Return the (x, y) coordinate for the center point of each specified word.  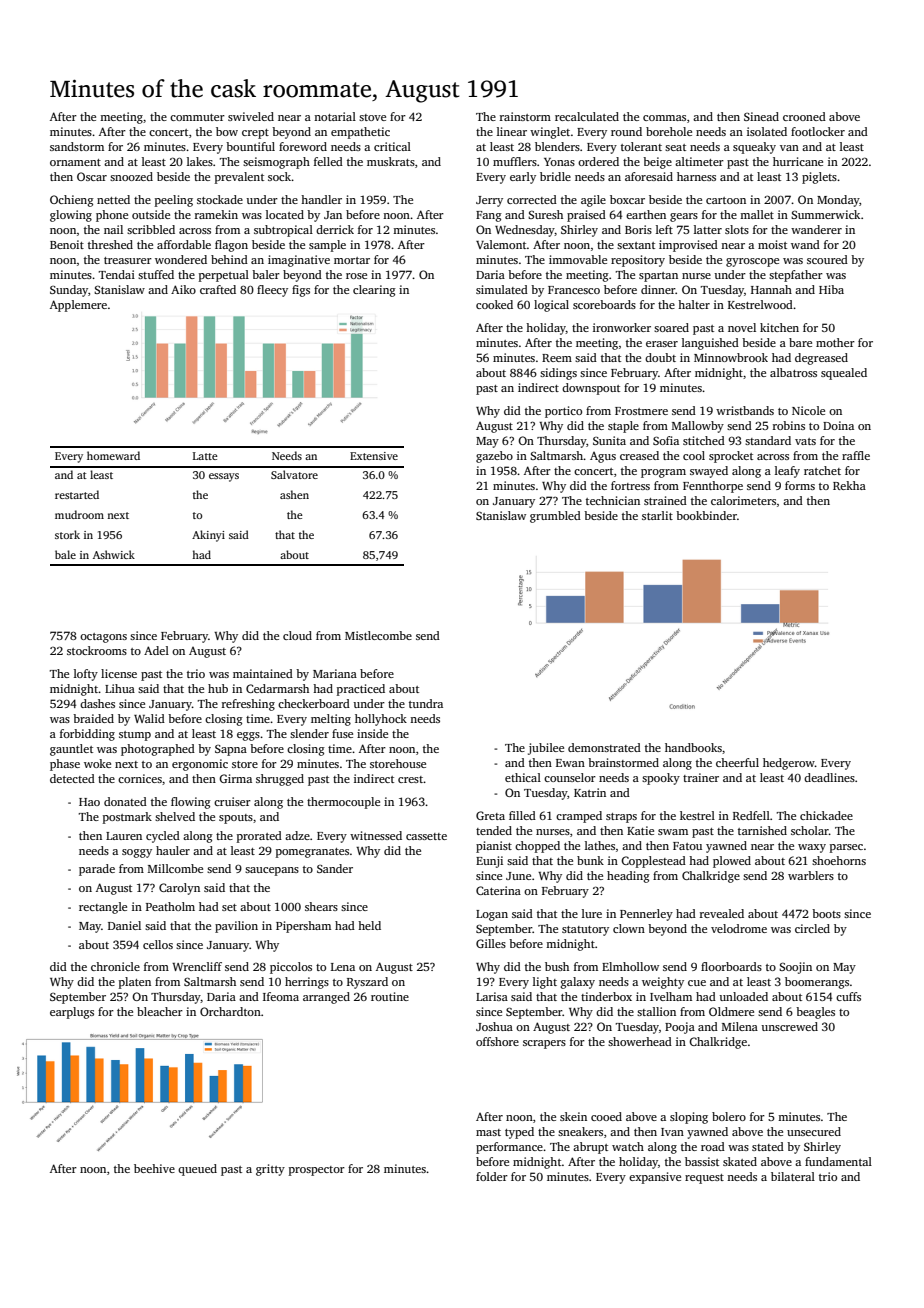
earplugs (72, 1013)
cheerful (737, 762)
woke (97, 763)
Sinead (761, 116)
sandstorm (77, 146)
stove (372, 117)
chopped (537, 847)
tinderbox (606, 996)
